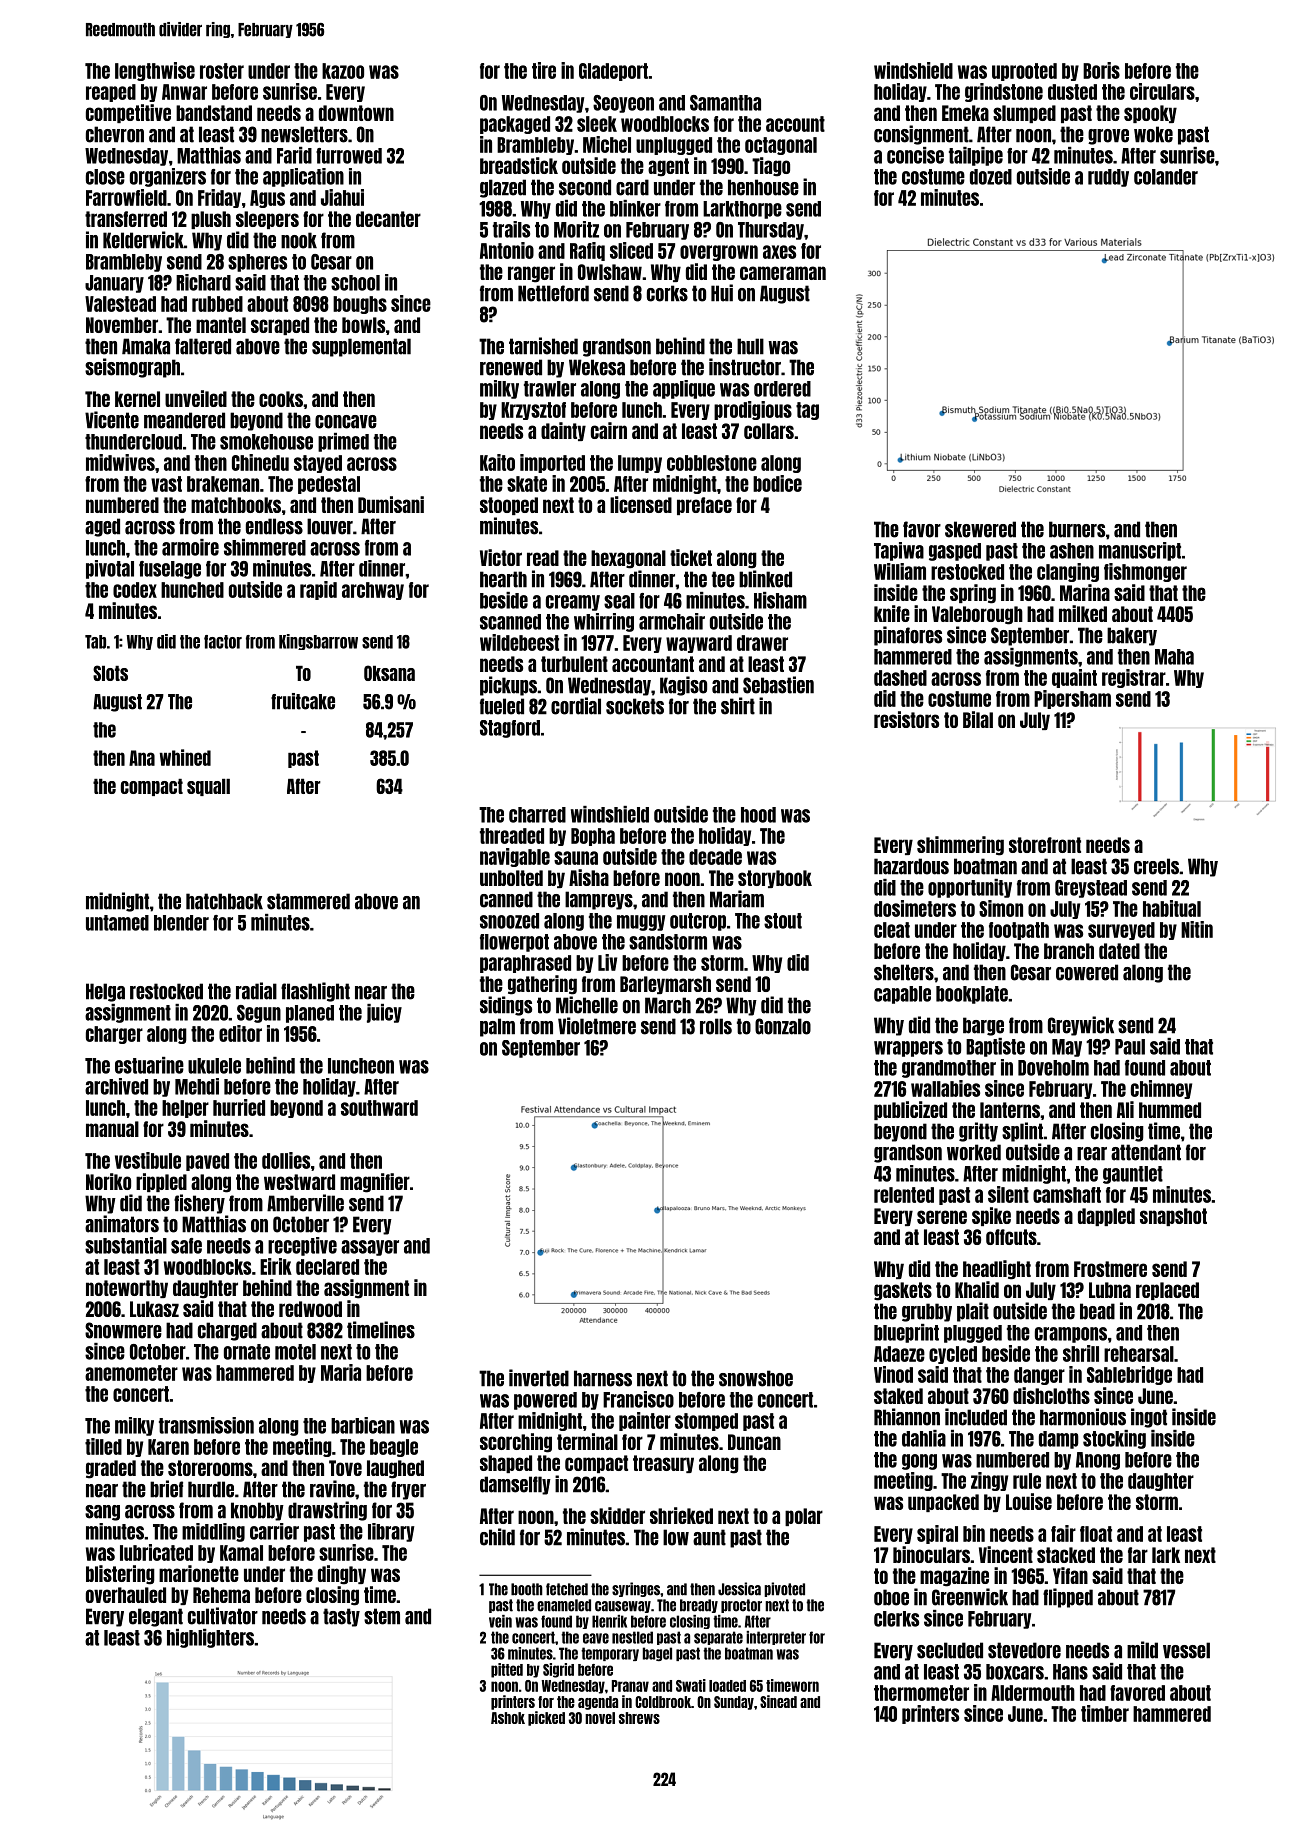 This page has width=1306, height=1848. Describe the element at coordinates (210, 1638) in the page. I see `highlighters` at that location.
